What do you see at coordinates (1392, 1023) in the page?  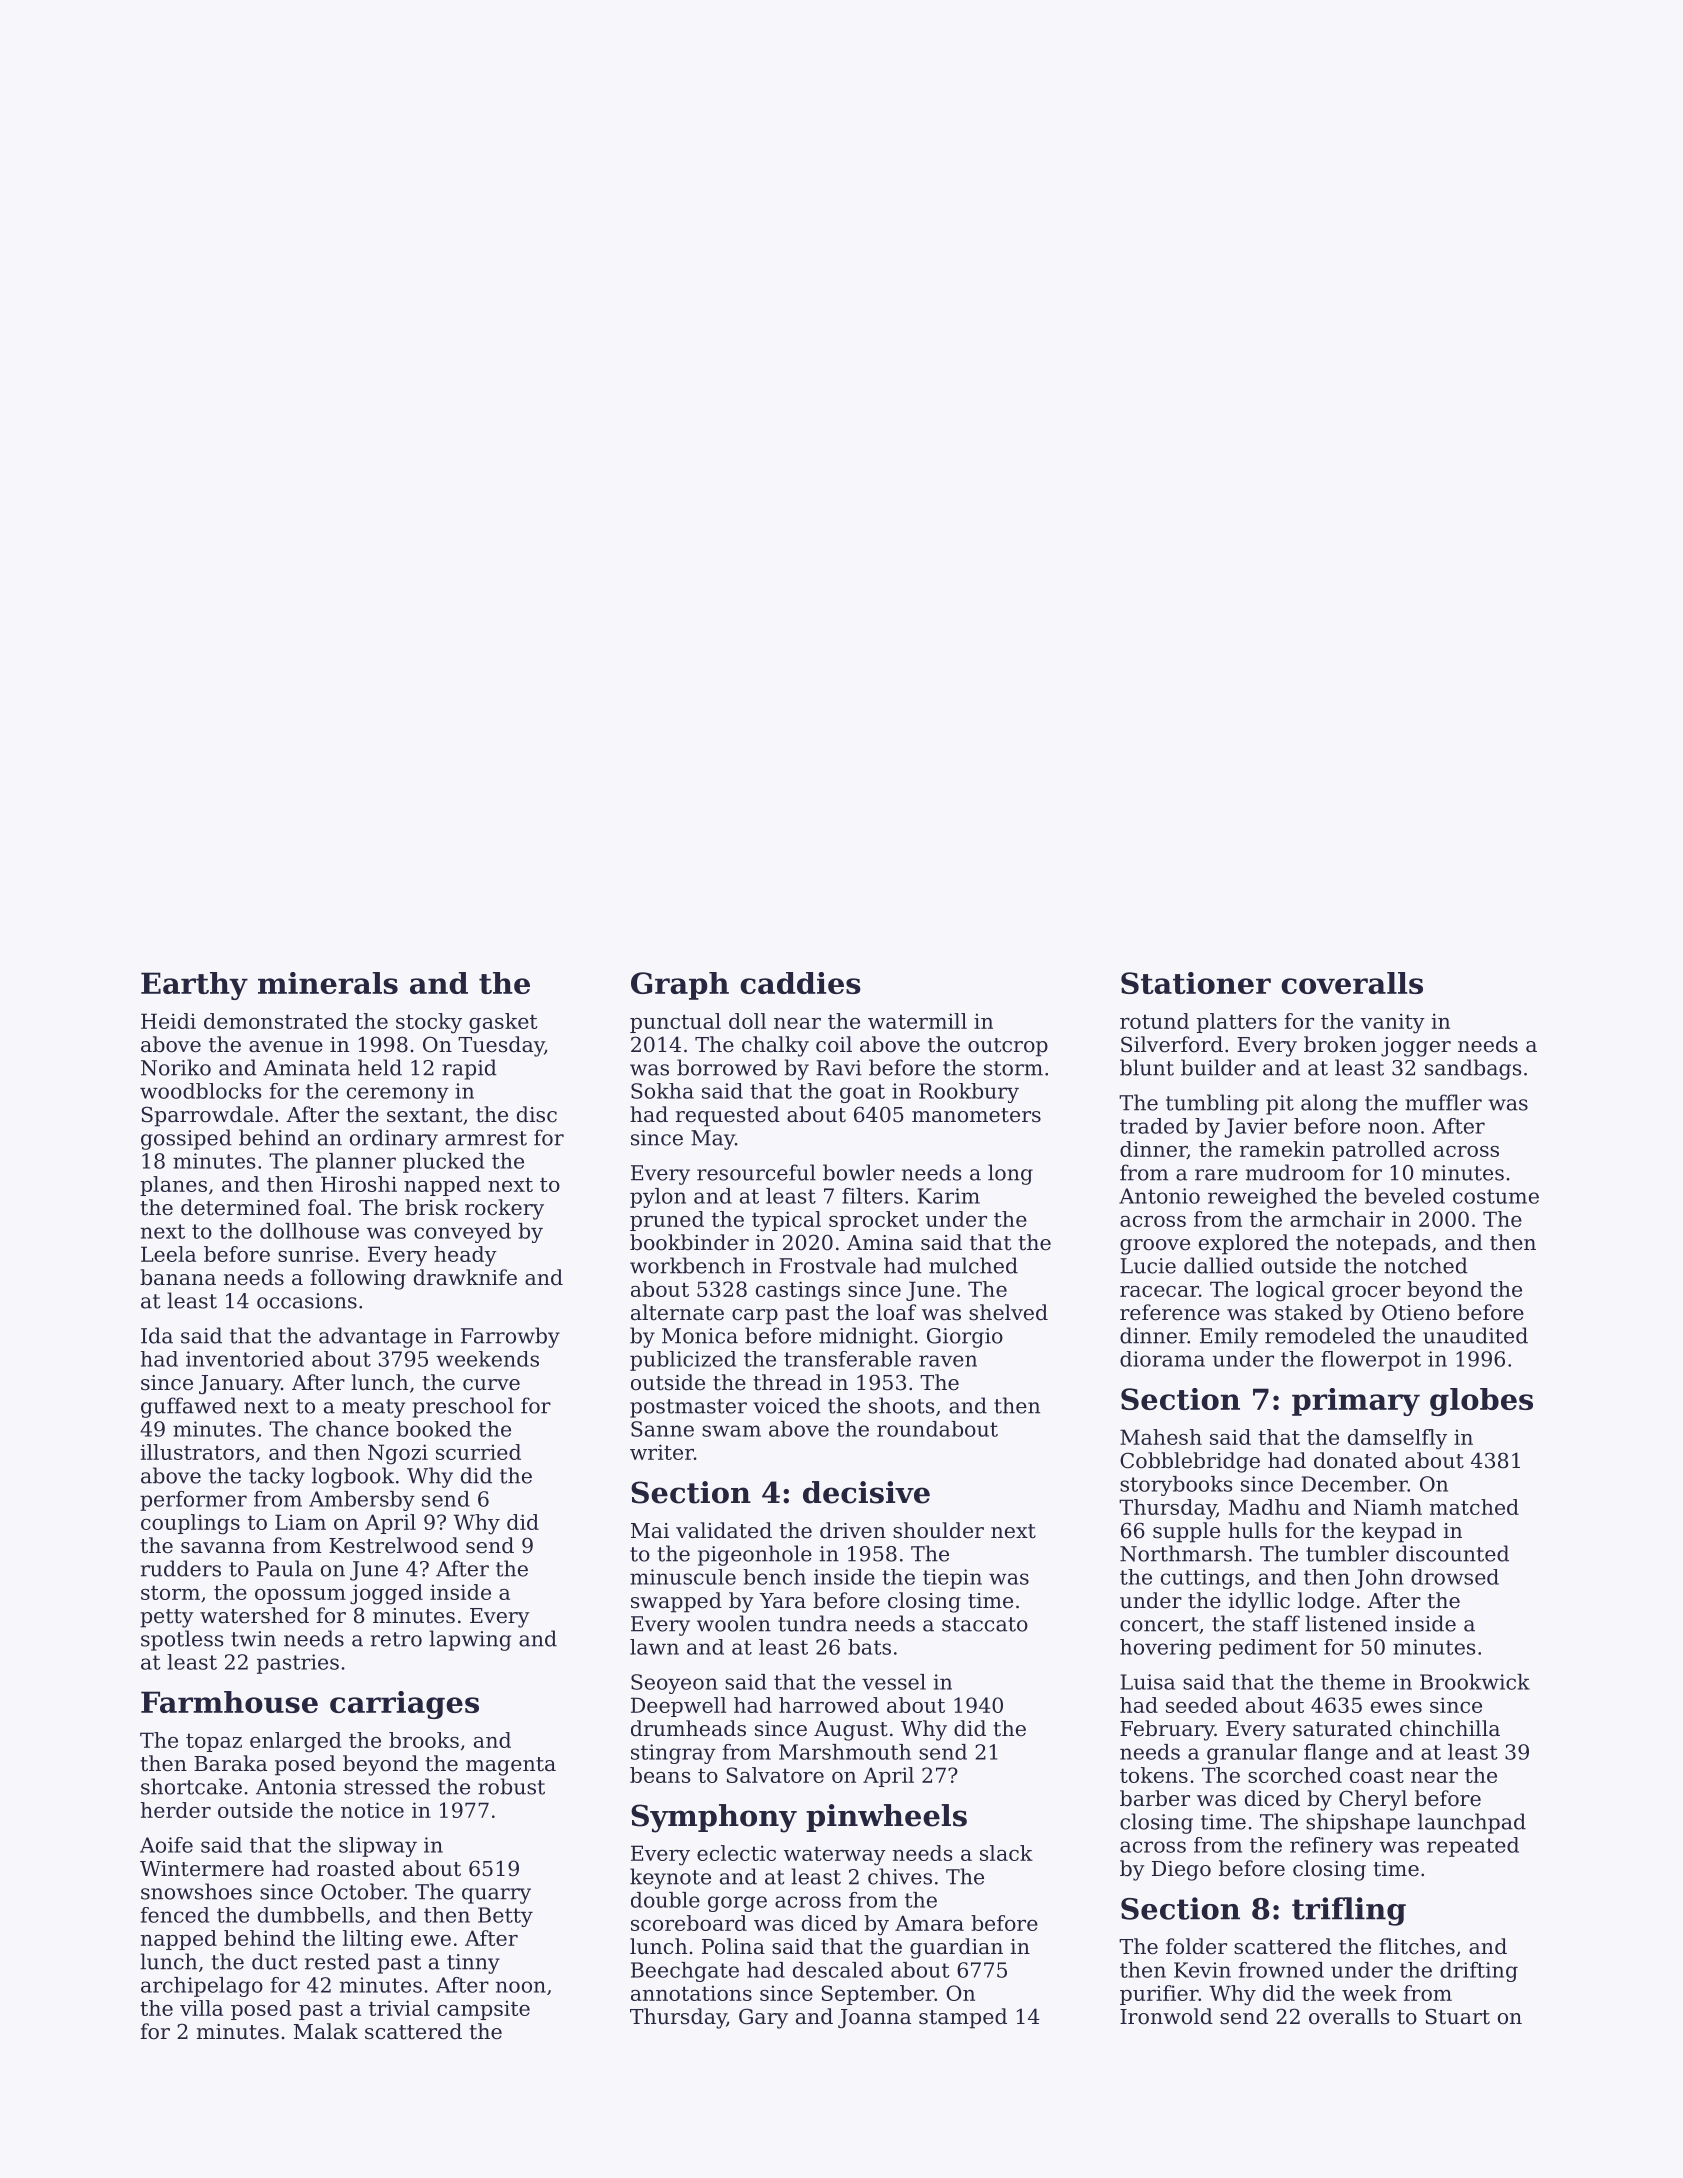 I see `vanity` at bounding box center [1392, 1023].
